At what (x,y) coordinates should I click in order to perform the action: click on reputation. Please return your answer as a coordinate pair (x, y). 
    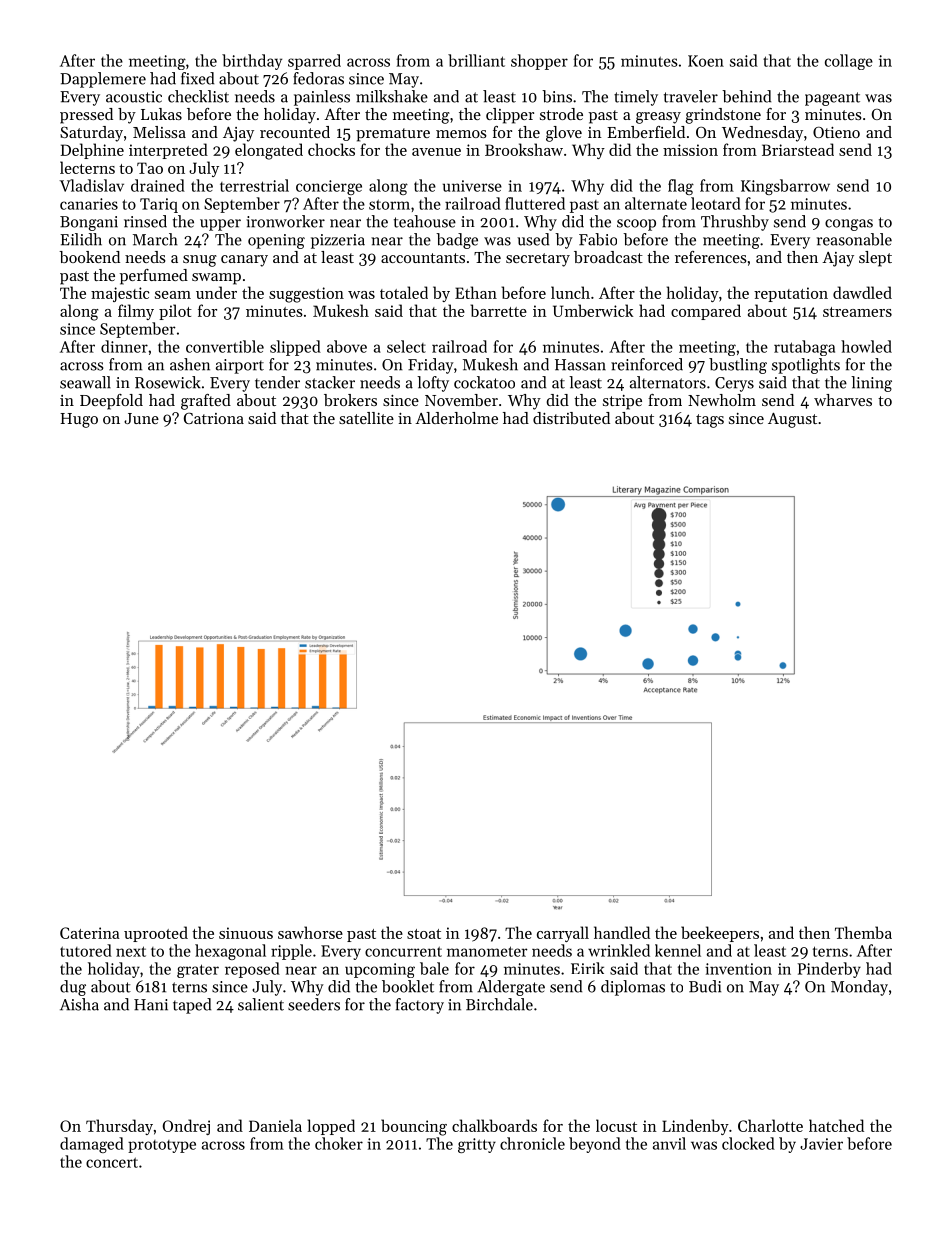
    Looking at the image, I should click on (791, 294).
